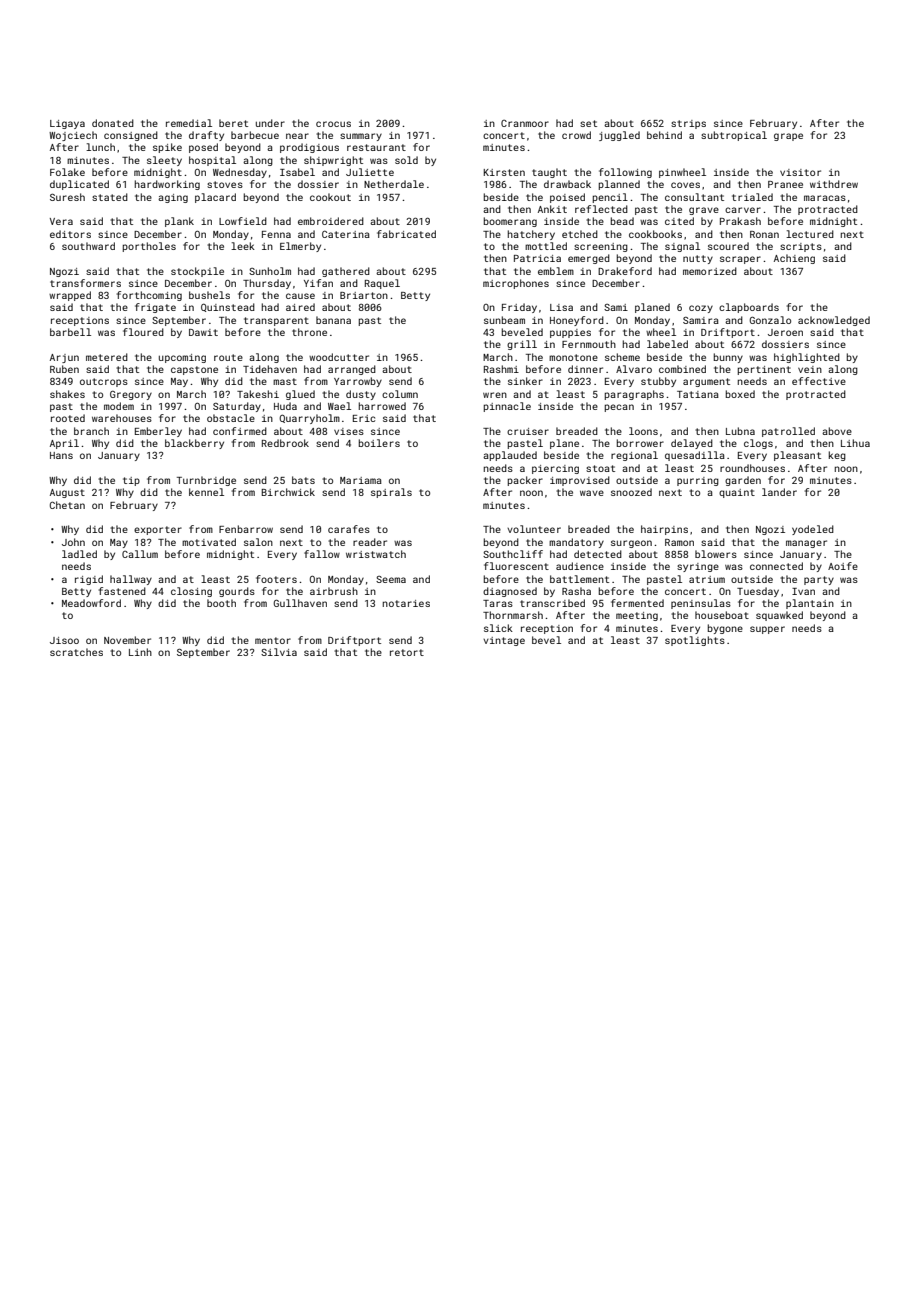  I want to click on Wael, so click(339, 406).
